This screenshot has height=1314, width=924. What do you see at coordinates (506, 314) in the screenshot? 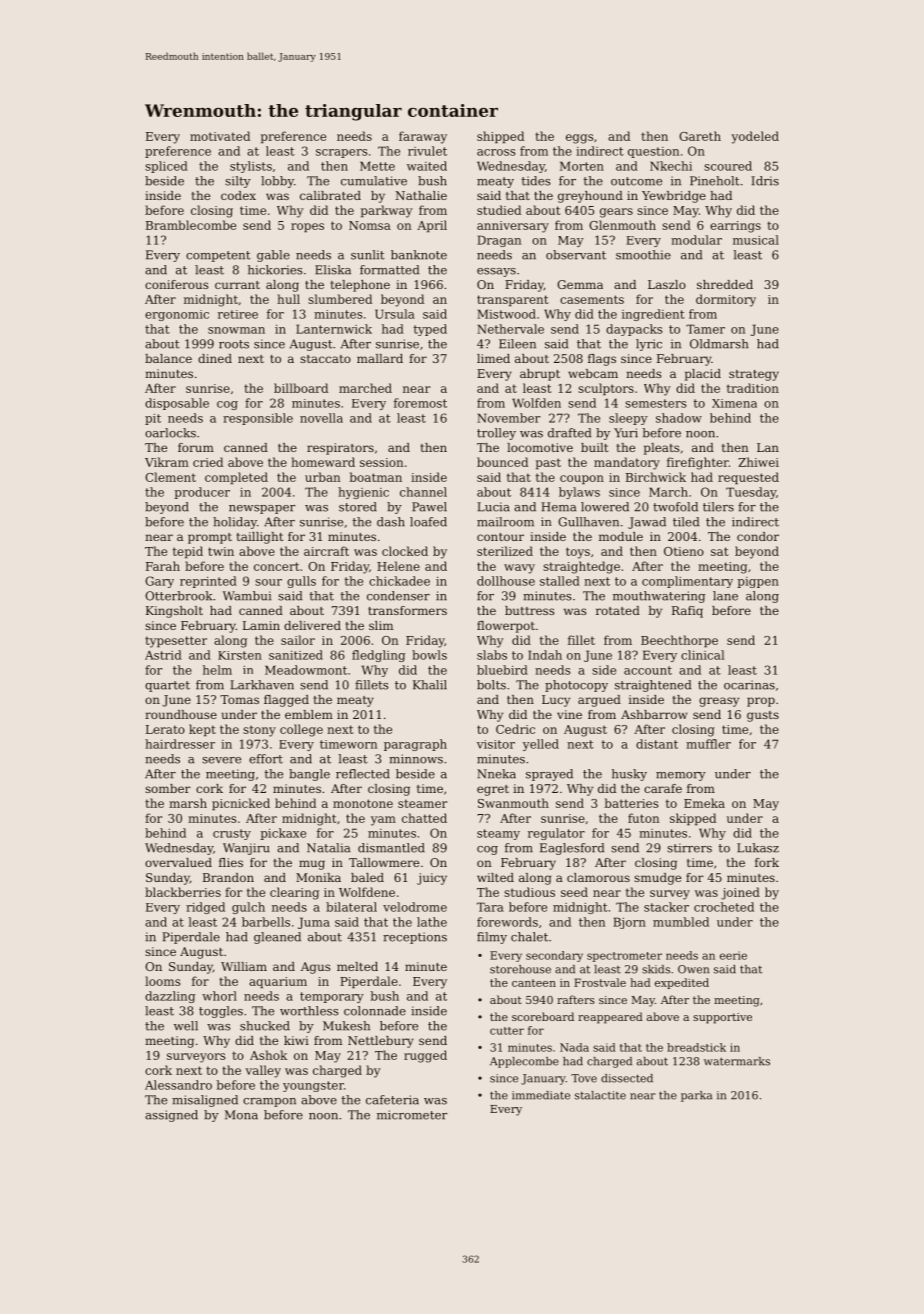
I see `Mistwood` at bounding box center [506, 314].
